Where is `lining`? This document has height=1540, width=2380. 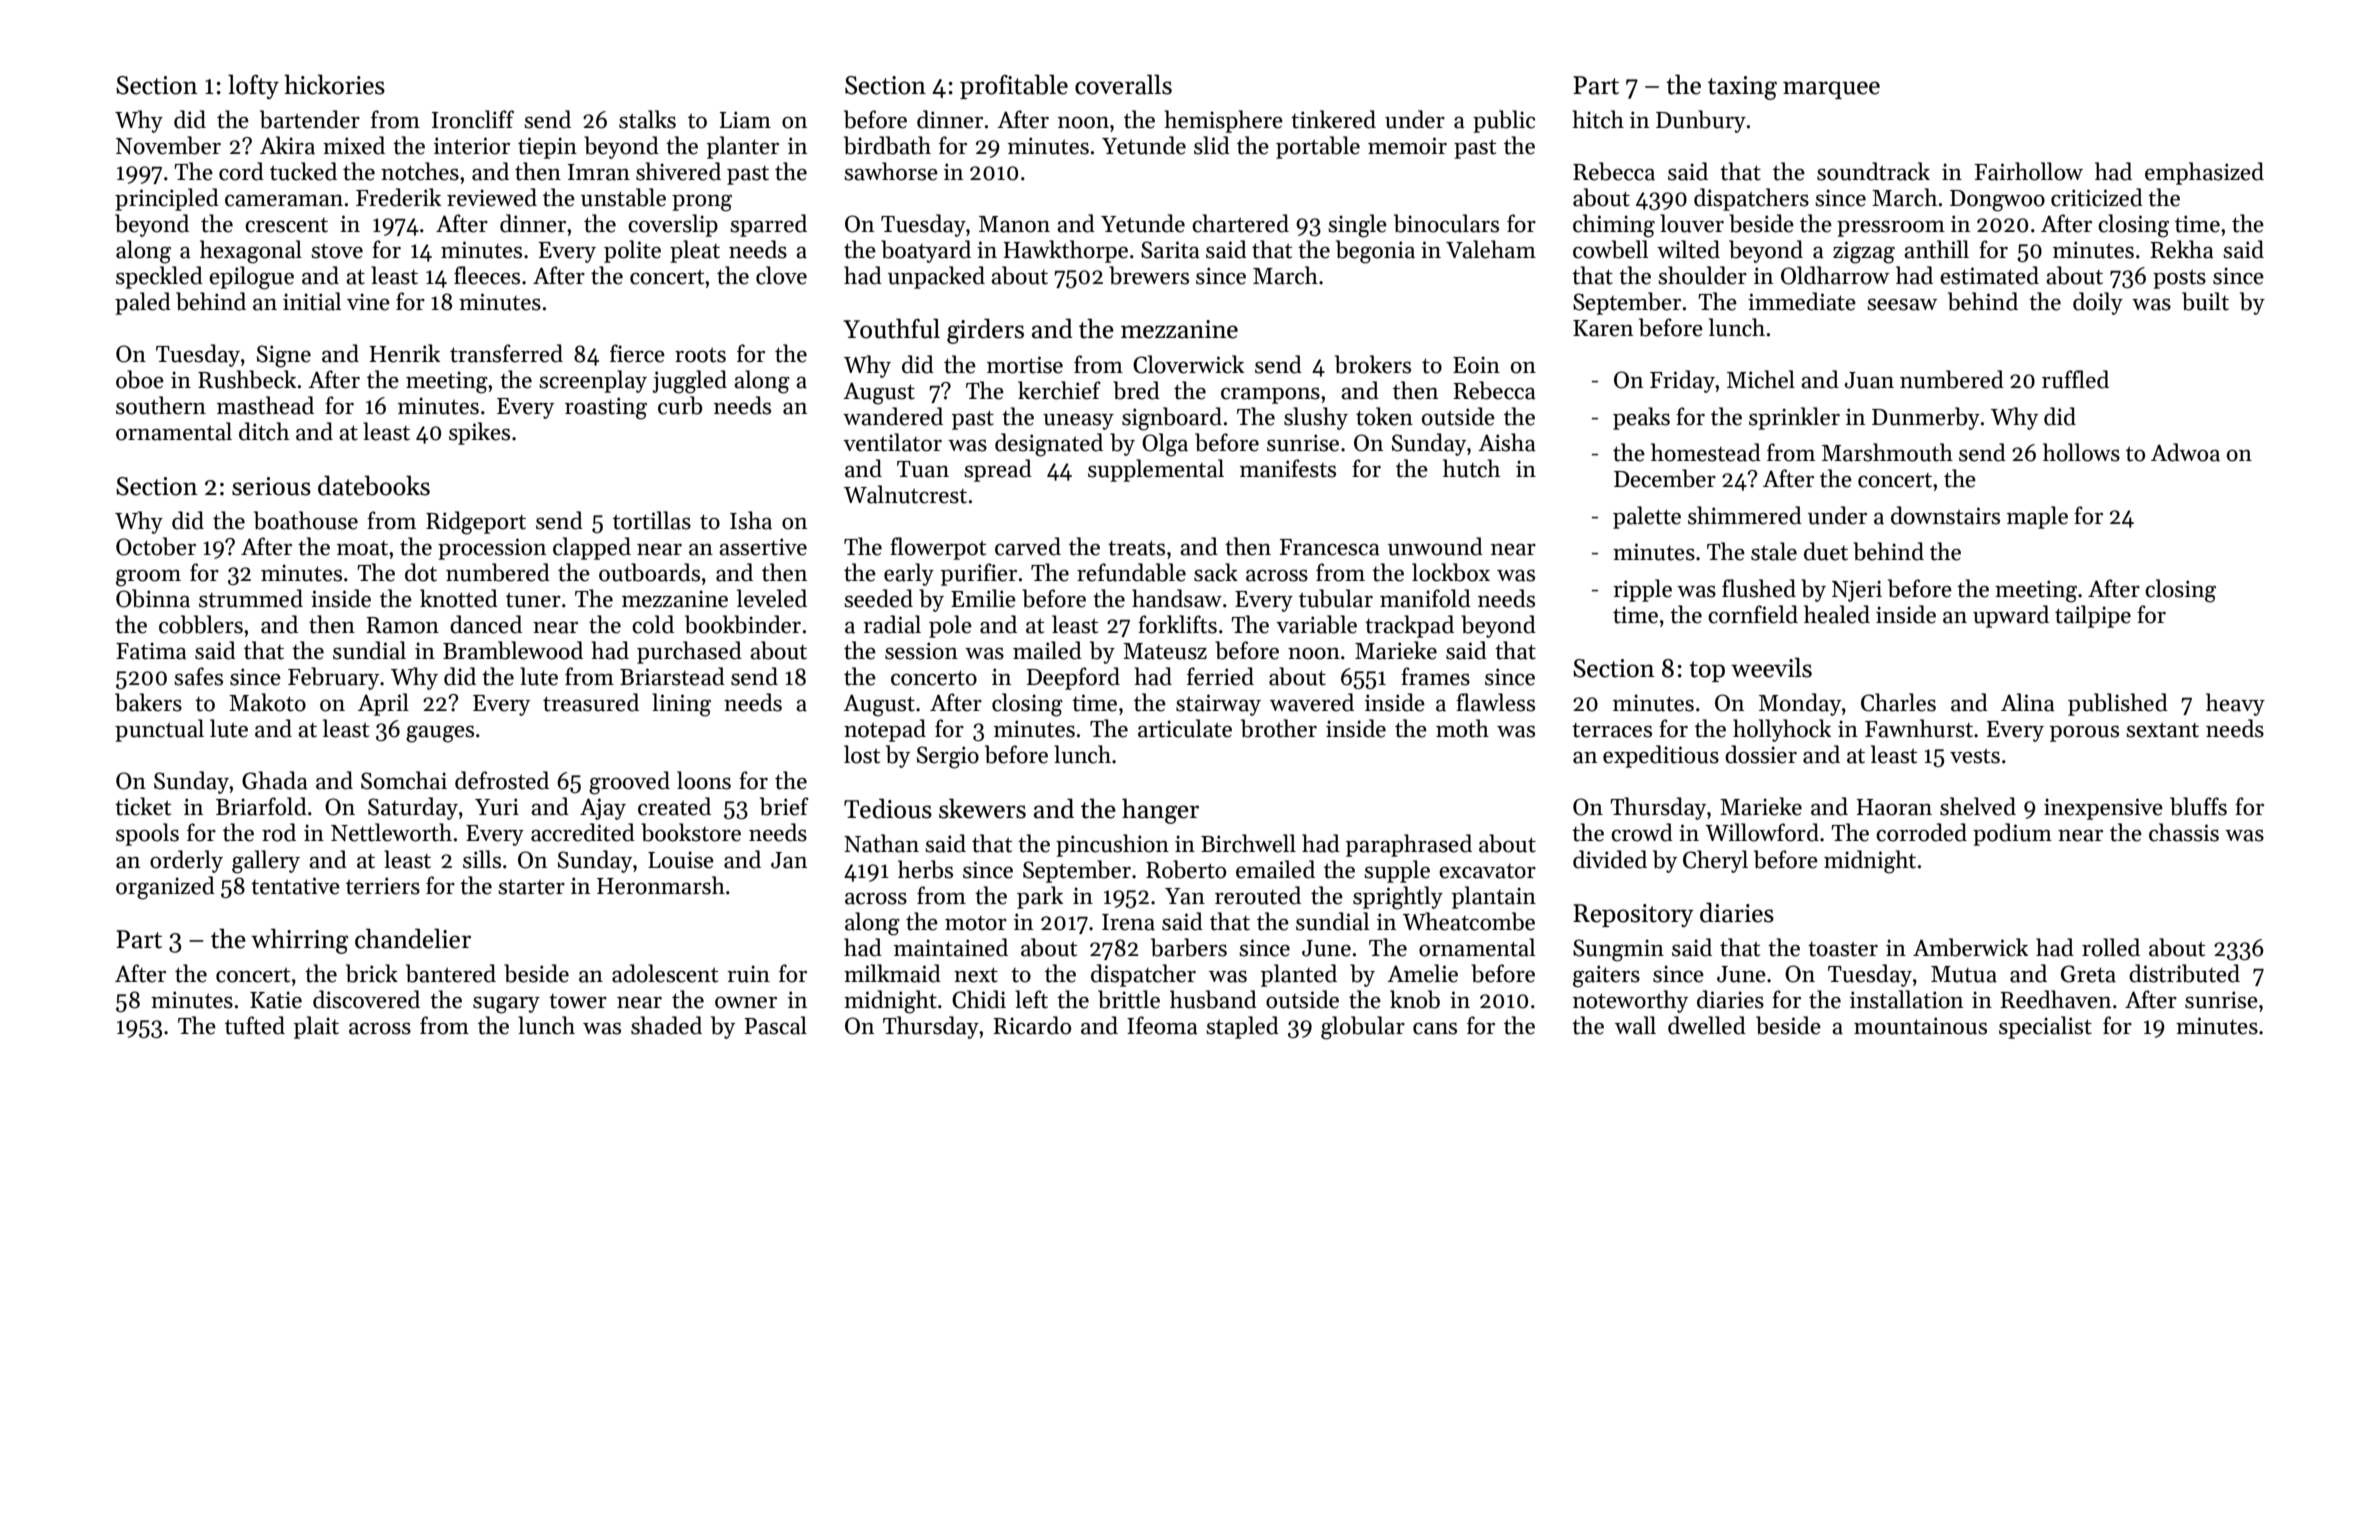
lining is located at coordinates (681, 705).
